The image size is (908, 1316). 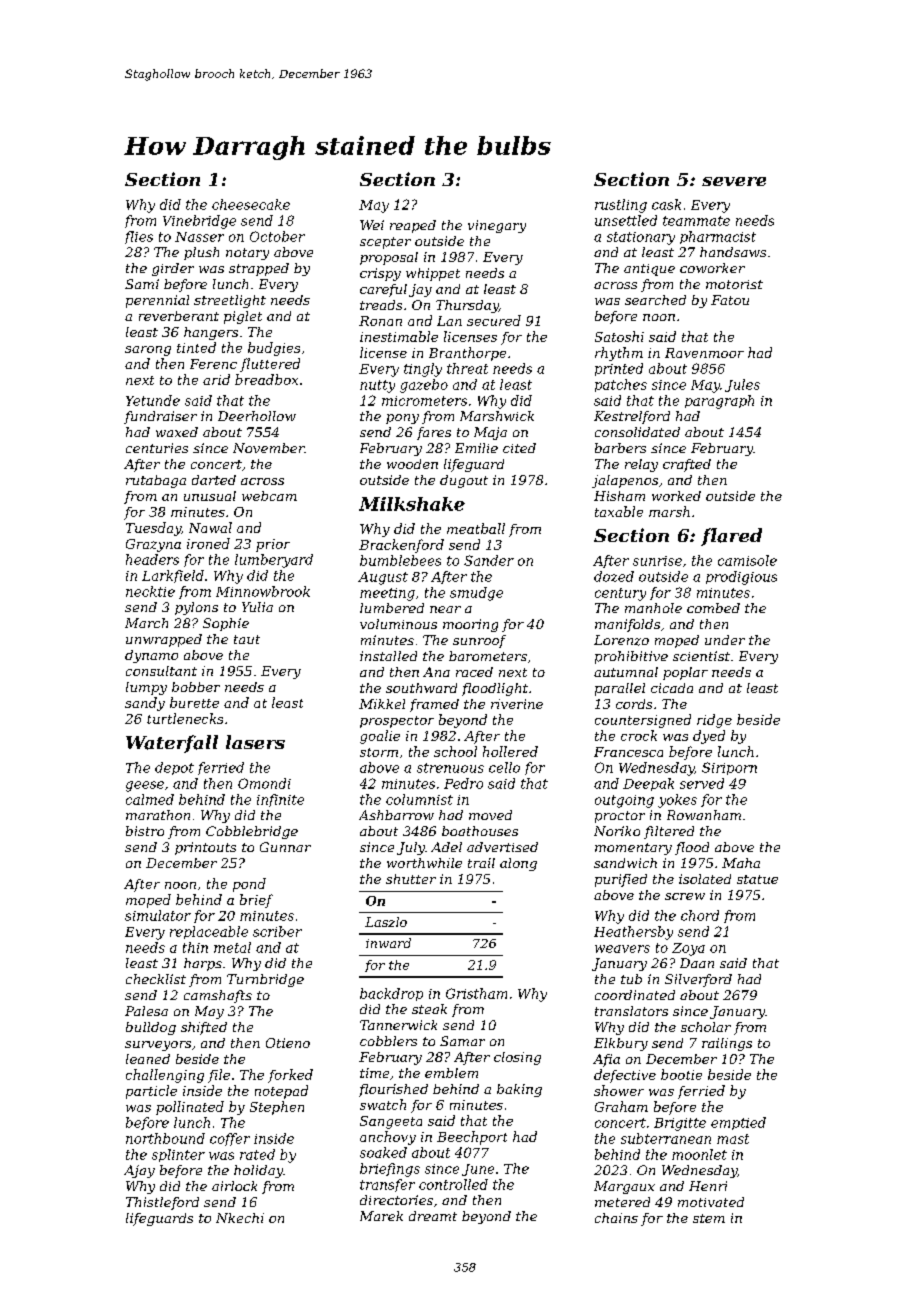 I want to click on pony, so click(x=402, y=419).
